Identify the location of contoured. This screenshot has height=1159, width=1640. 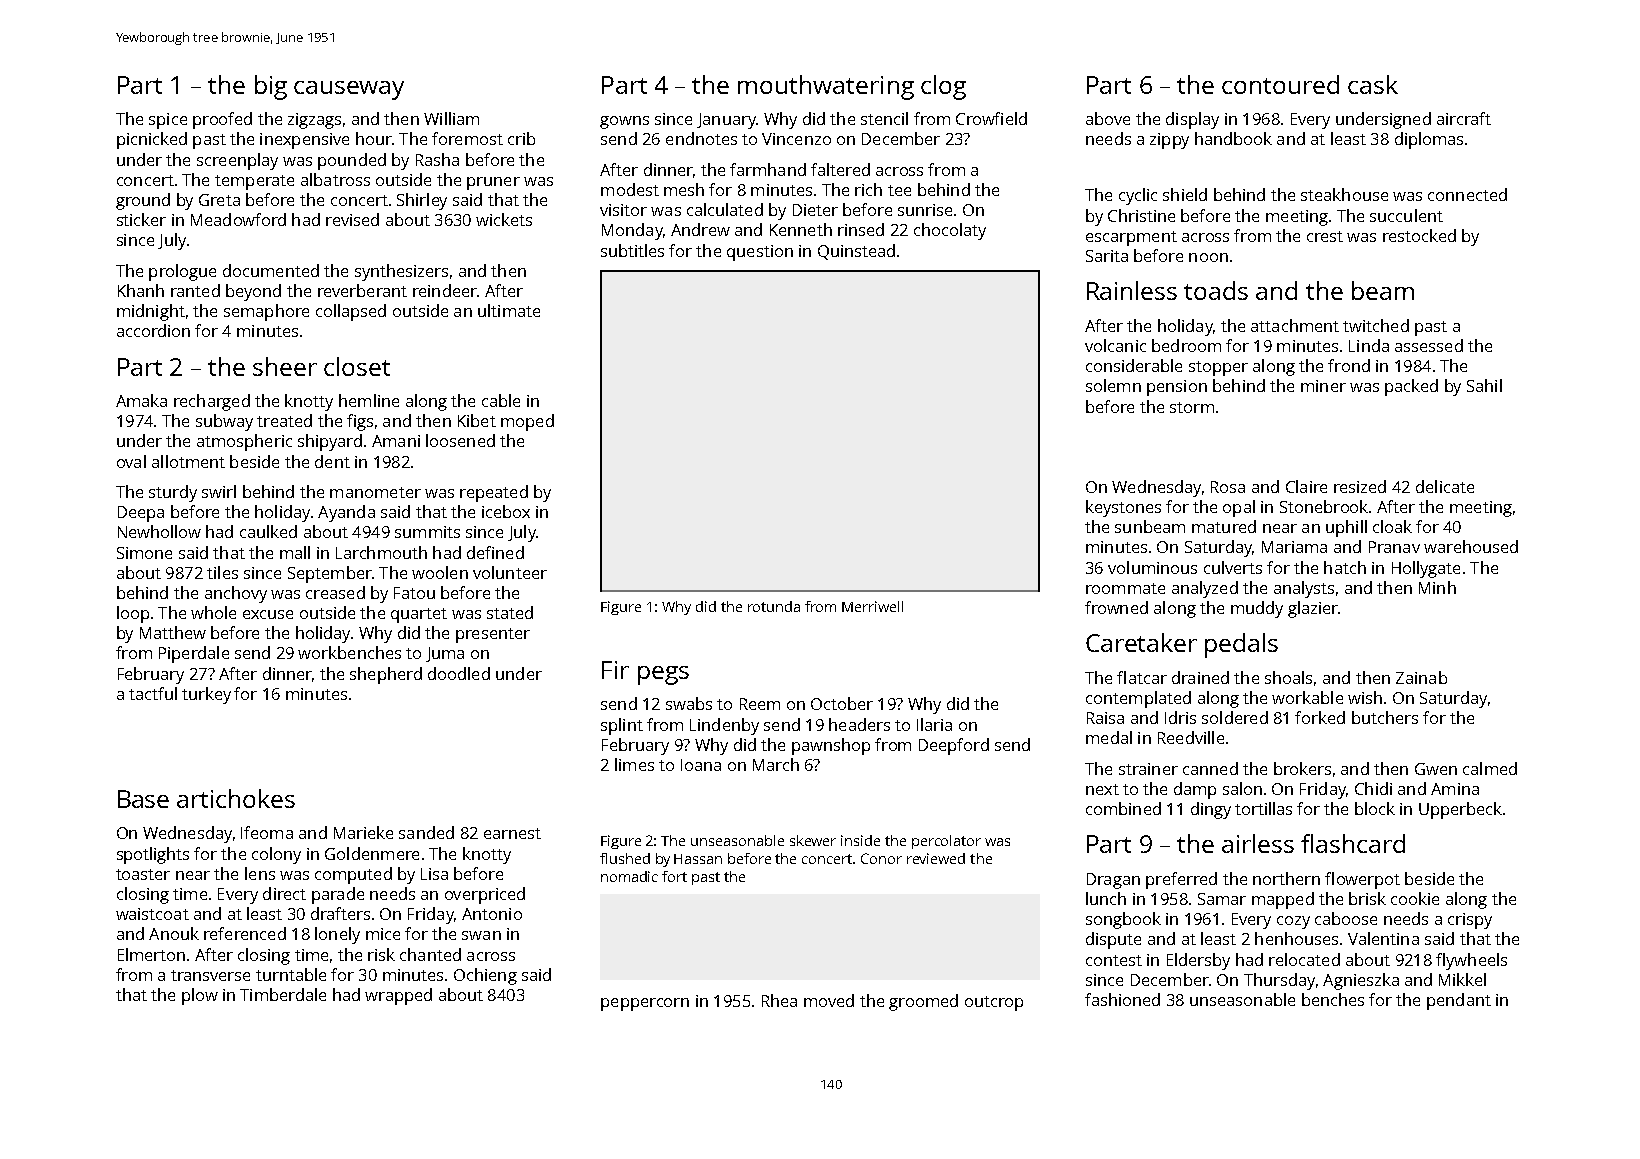
(1280, 84).
